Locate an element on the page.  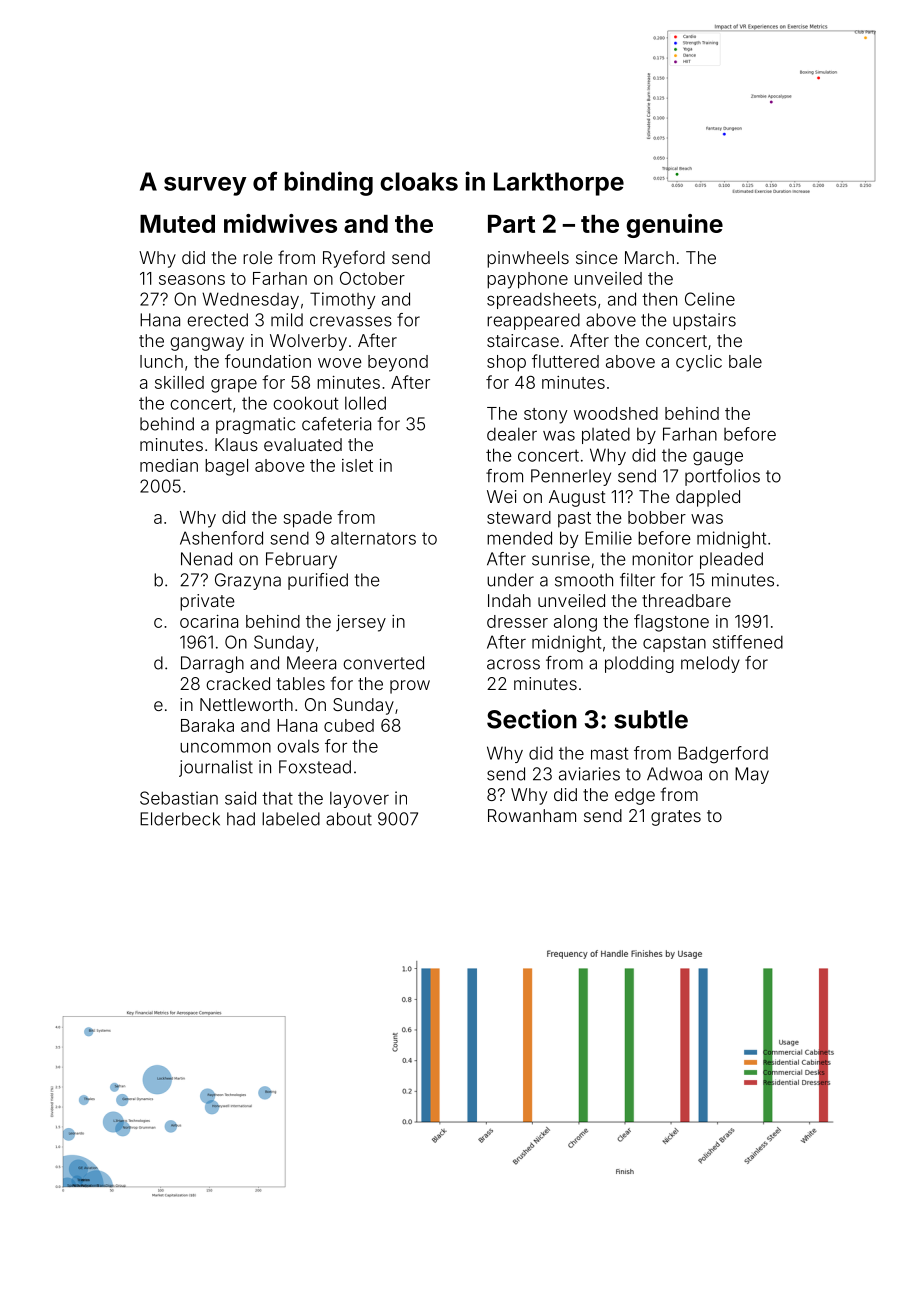
spade is located at coordinates (307, 519).
